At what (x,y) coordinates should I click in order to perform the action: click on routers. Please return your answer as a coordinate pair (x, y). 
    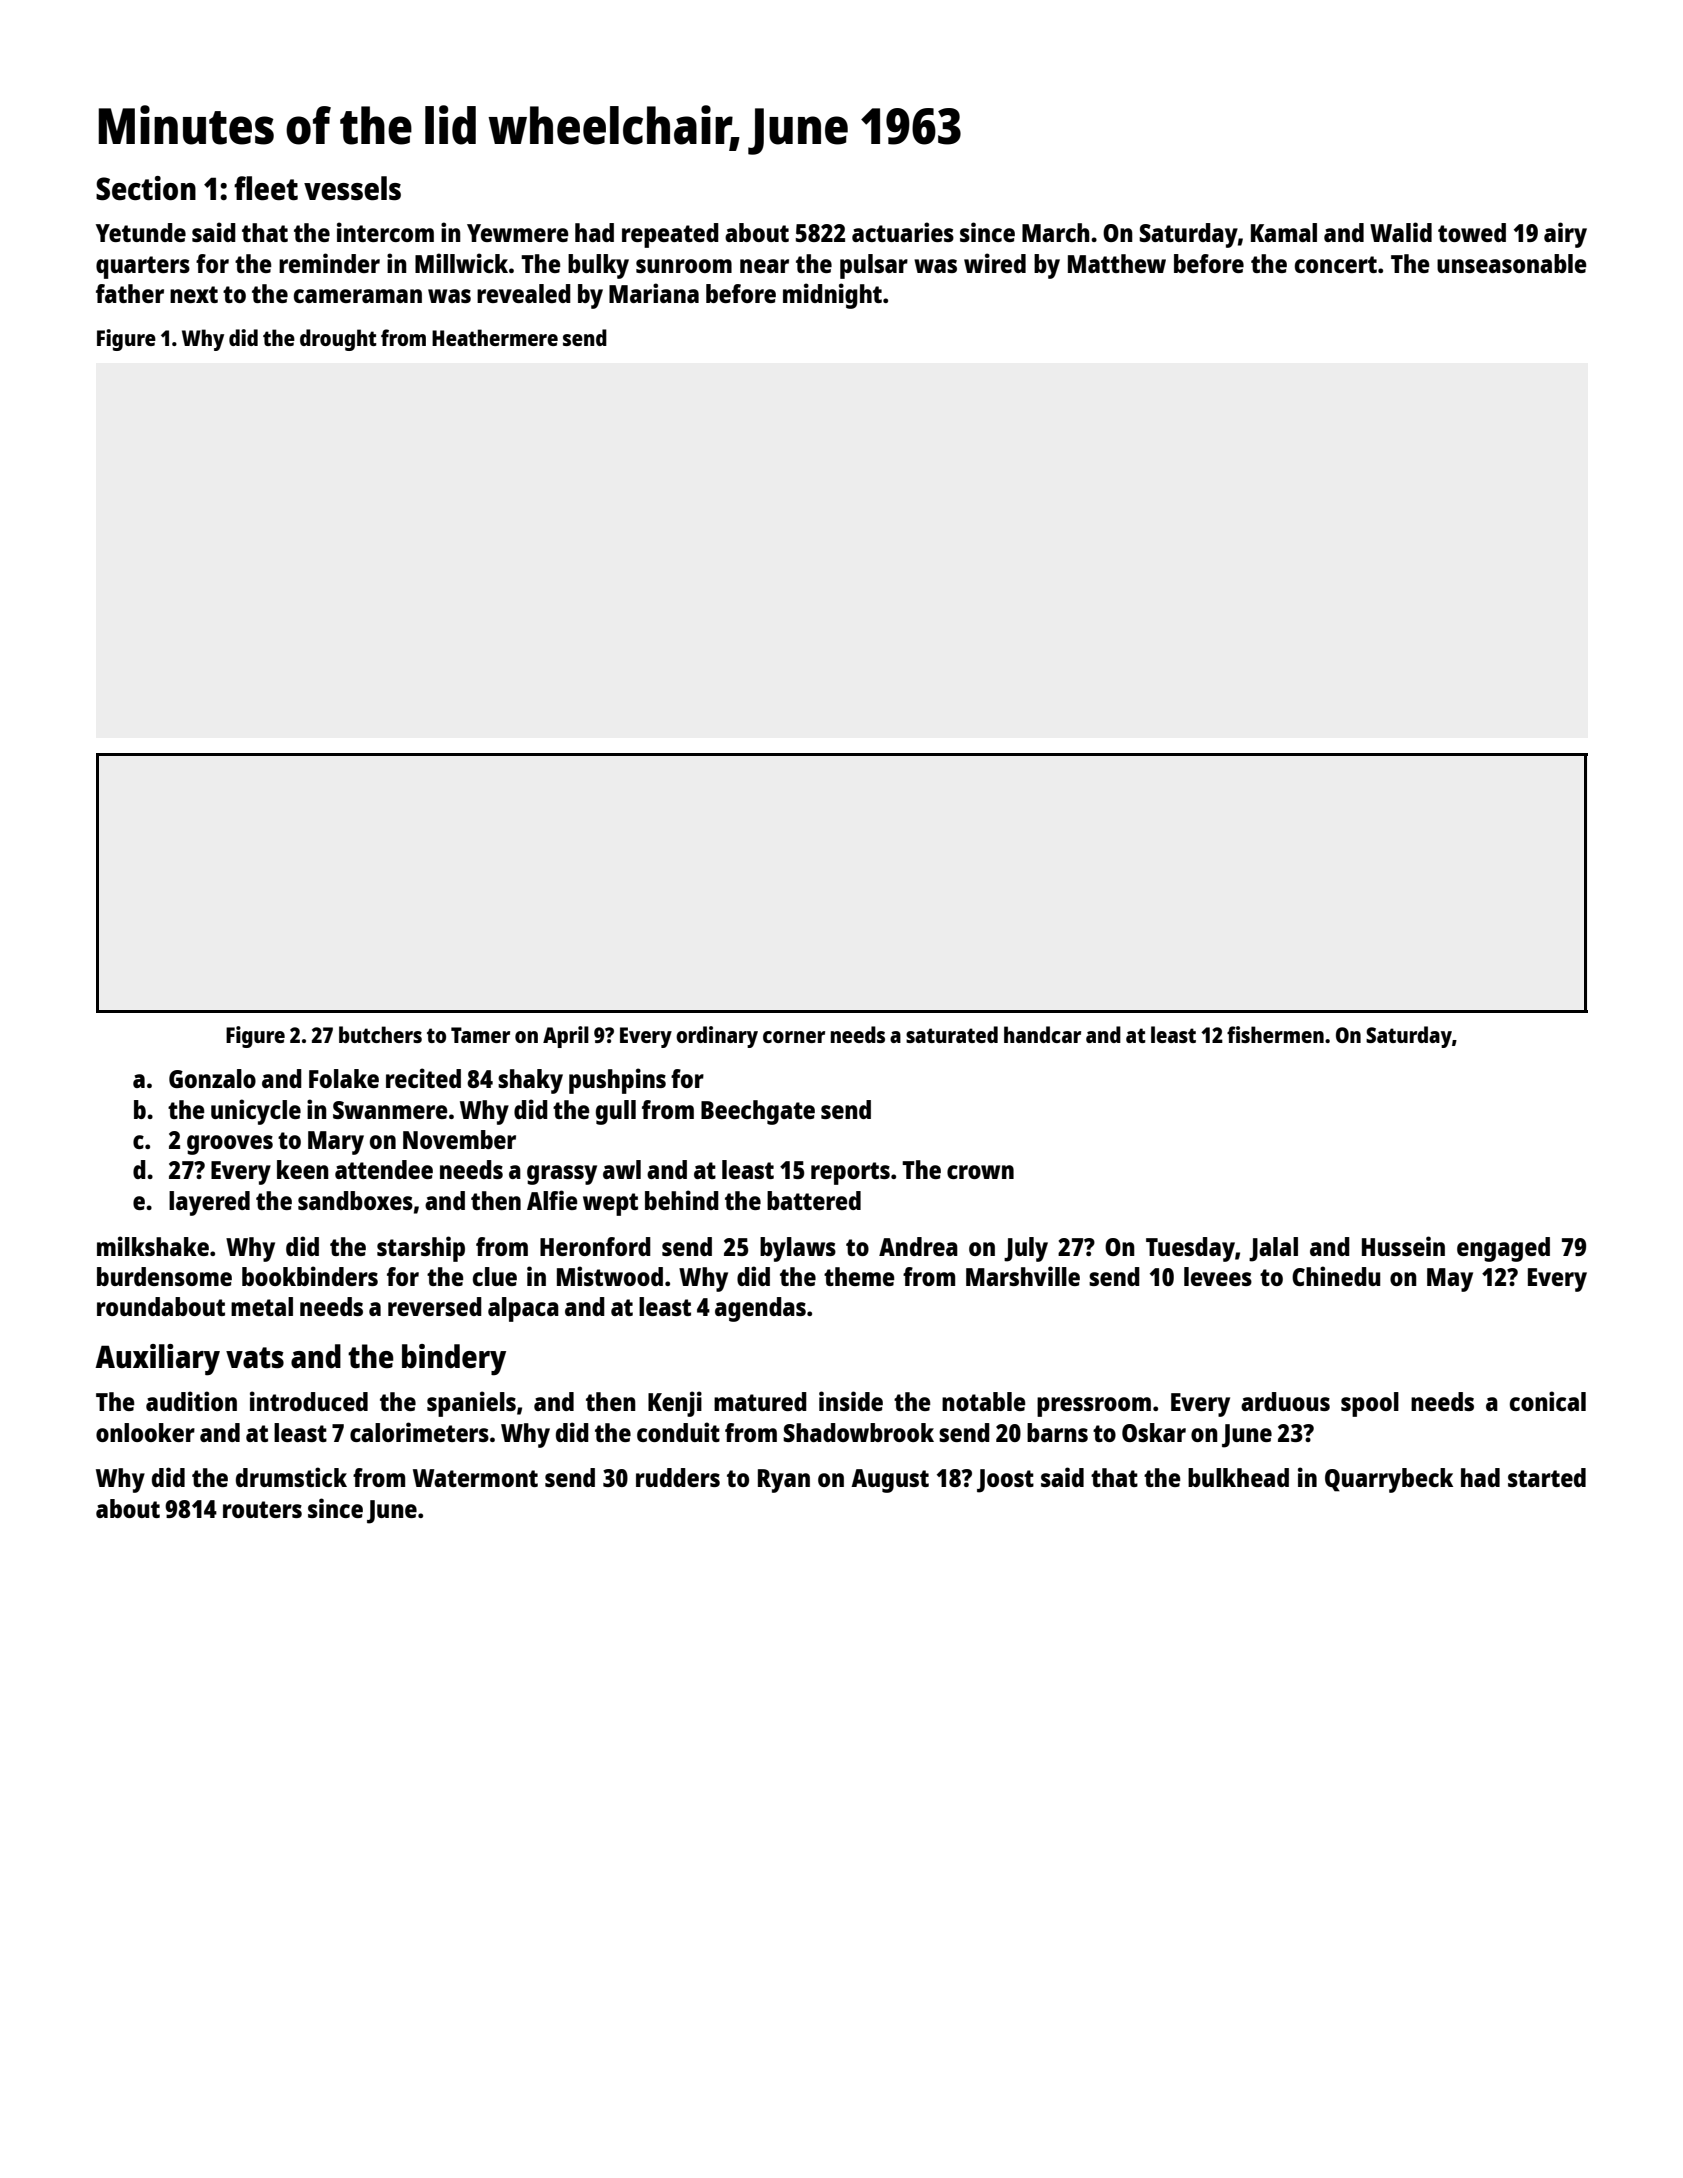
    Looking at the image, I should click on (262, 1509).
